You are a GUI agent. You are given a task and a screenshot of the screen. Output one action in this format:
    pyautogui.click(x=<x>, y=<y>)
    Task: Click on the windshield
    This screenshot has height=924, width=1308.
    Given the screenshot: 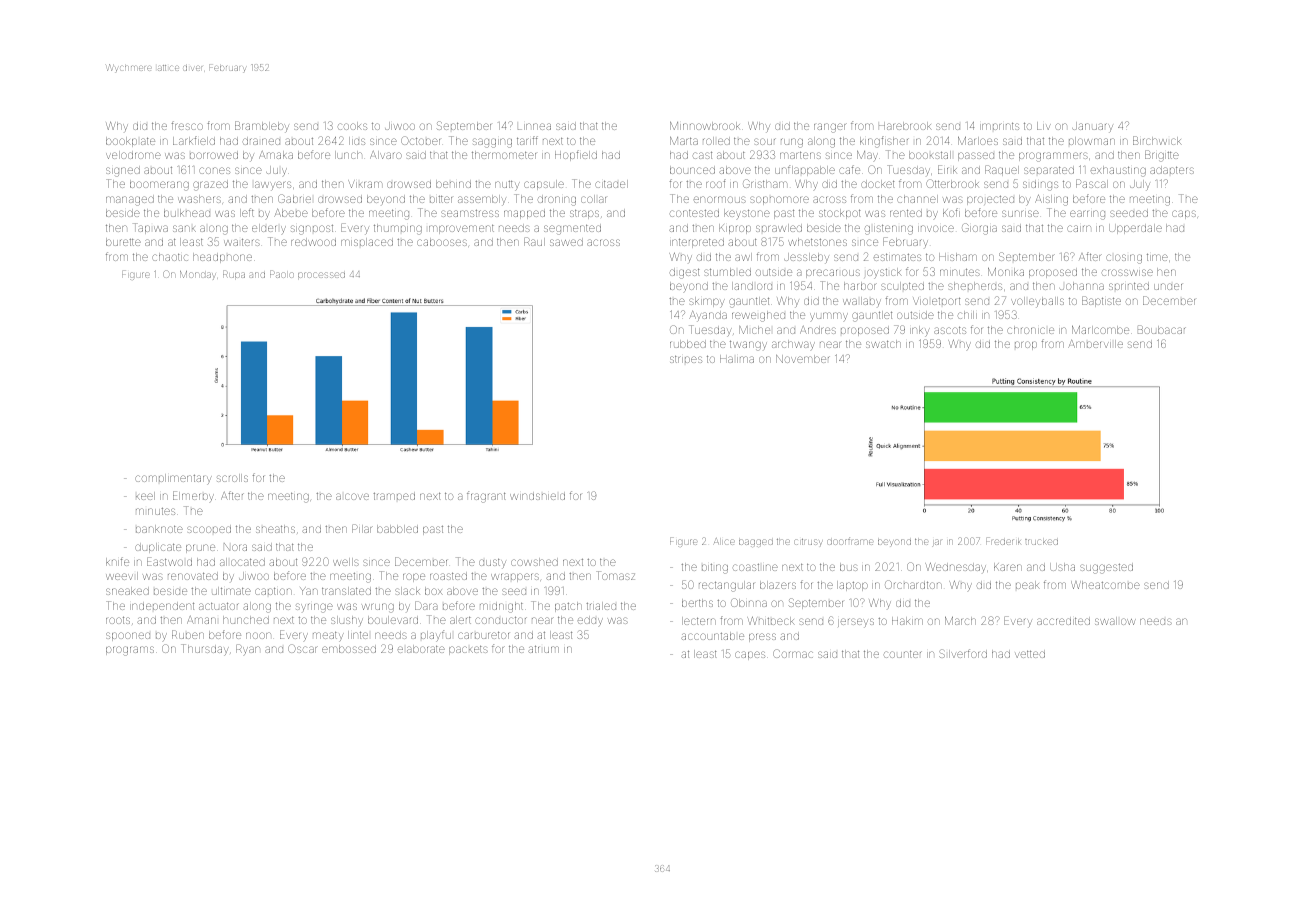 What is the action you would take?
    pyautogui.click(x=537, y=496)
